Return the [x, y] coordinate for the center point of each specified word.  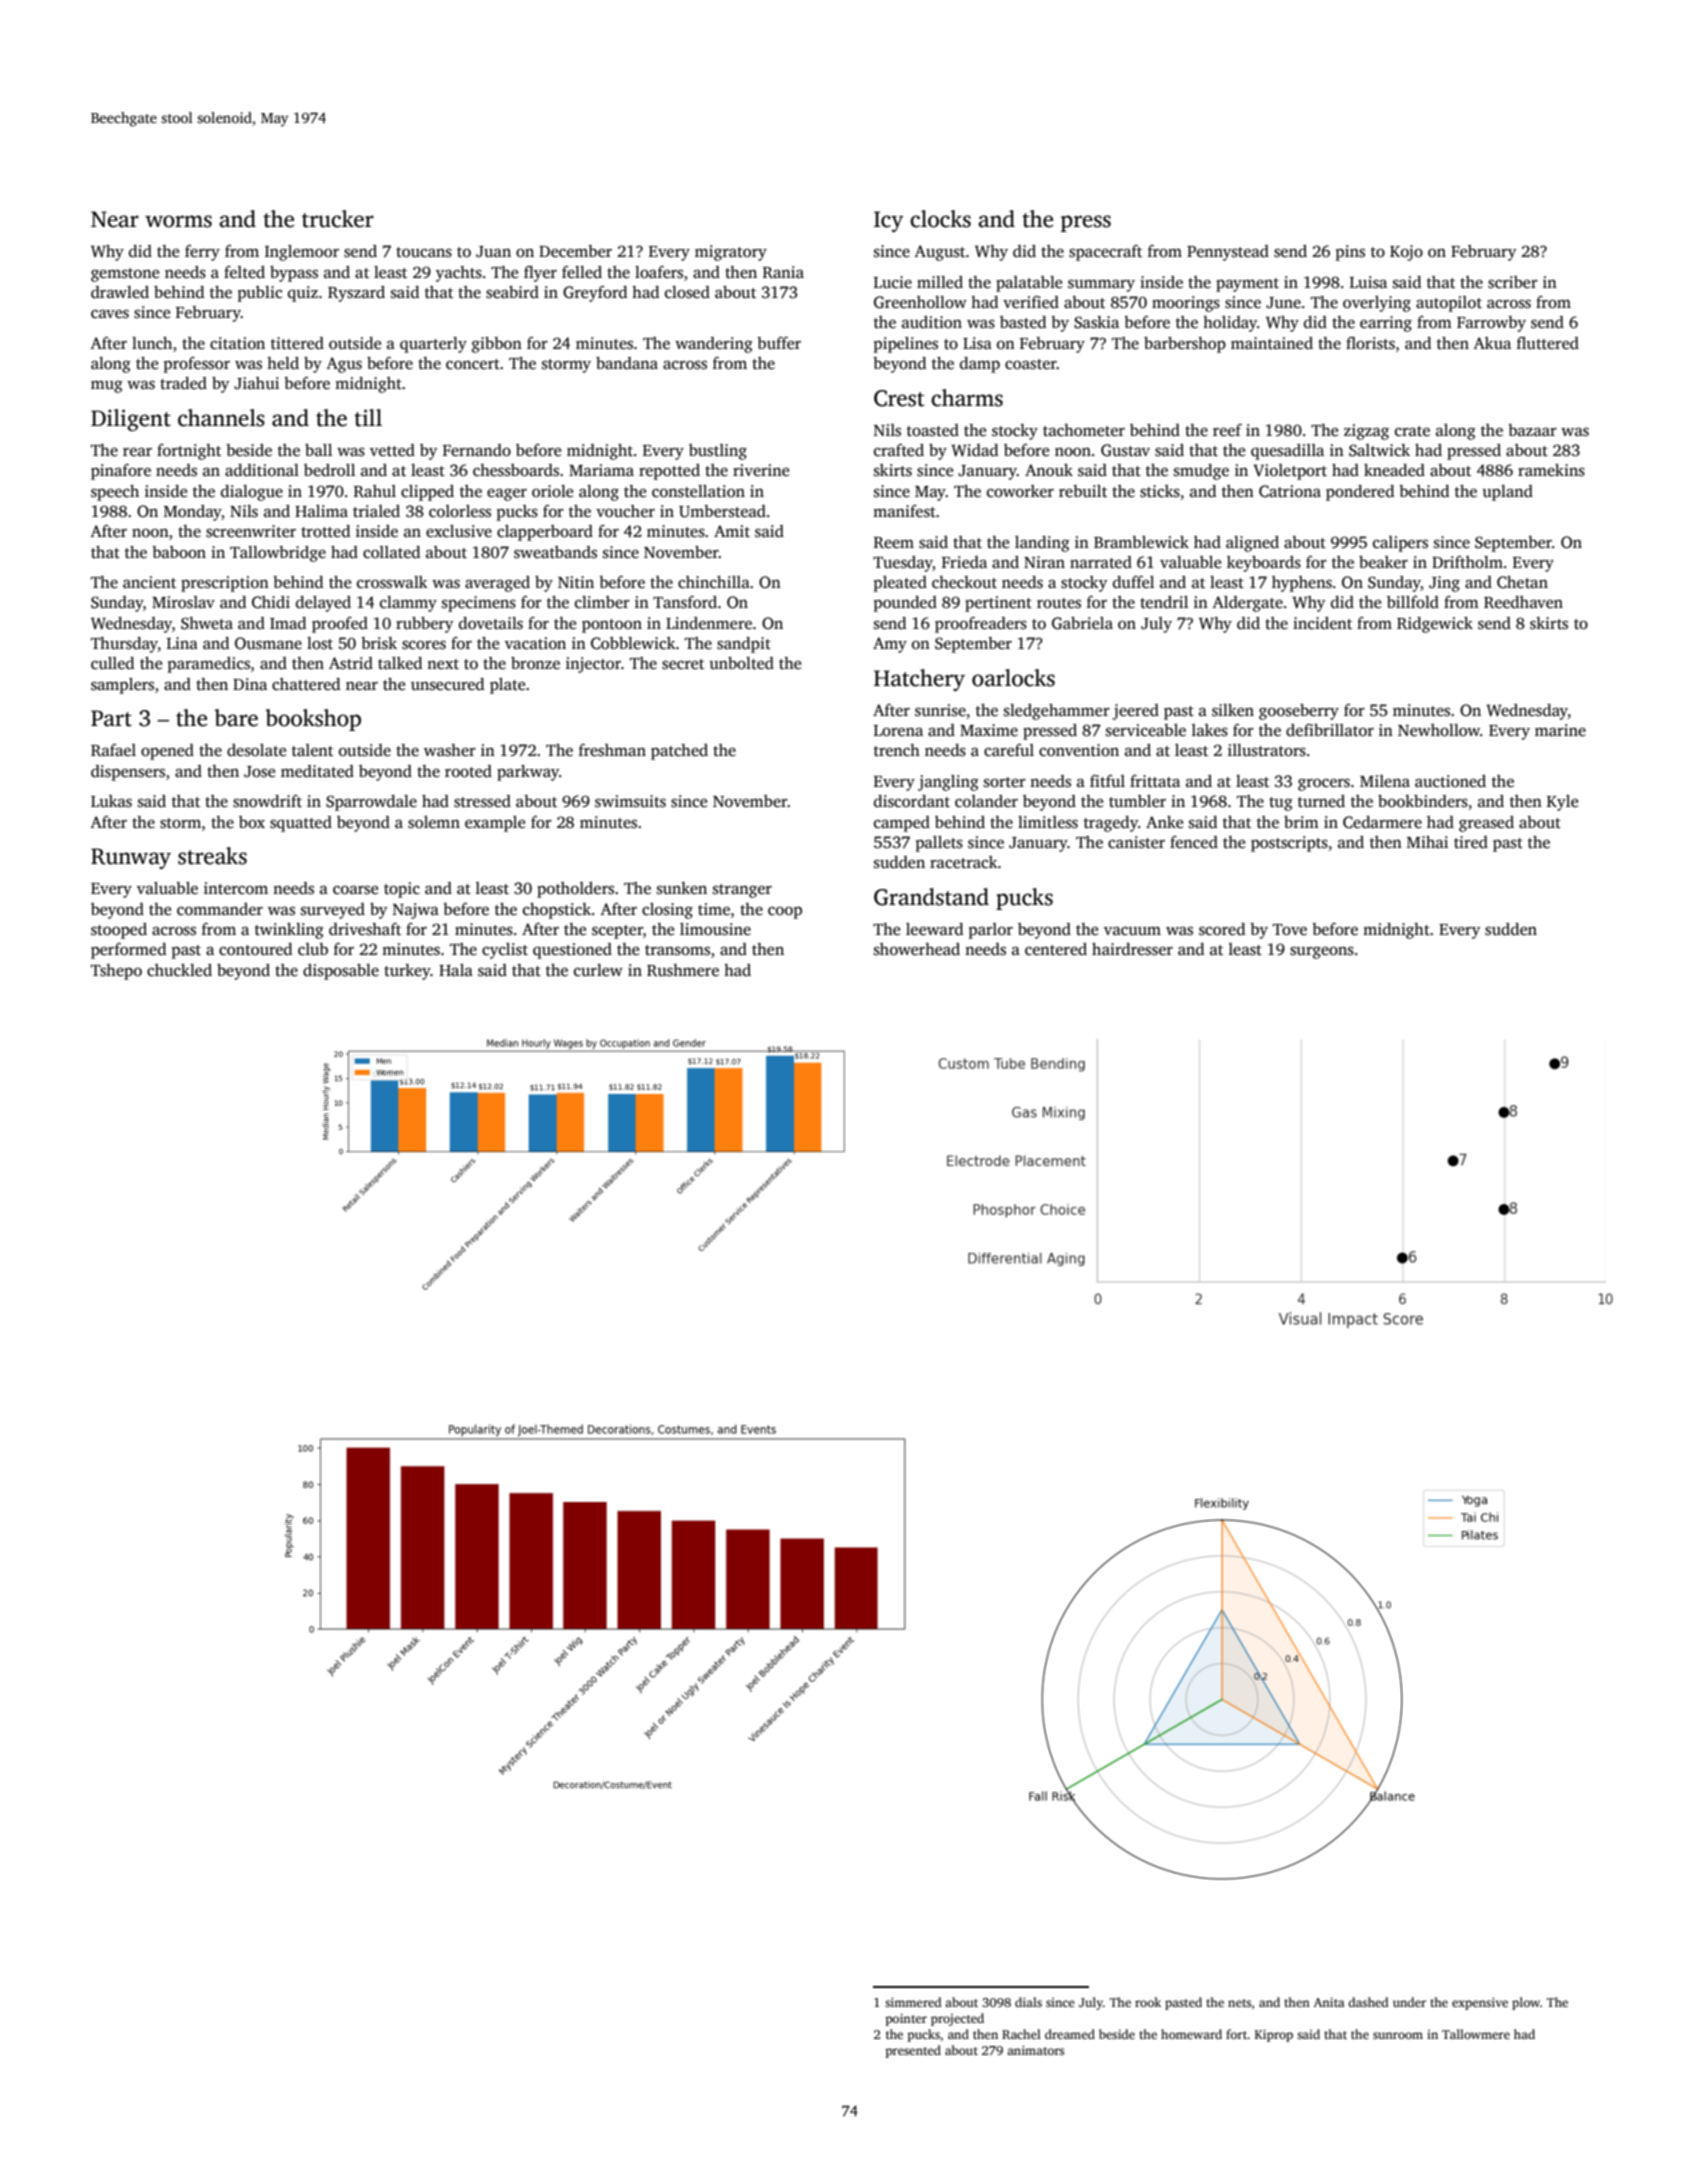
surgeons [1322, 952]
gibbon [497, 345]
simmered [913, 2002]
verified [1031, 302]
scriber [1513, 282]
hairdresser [1132, 949]
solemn [434, 822]
